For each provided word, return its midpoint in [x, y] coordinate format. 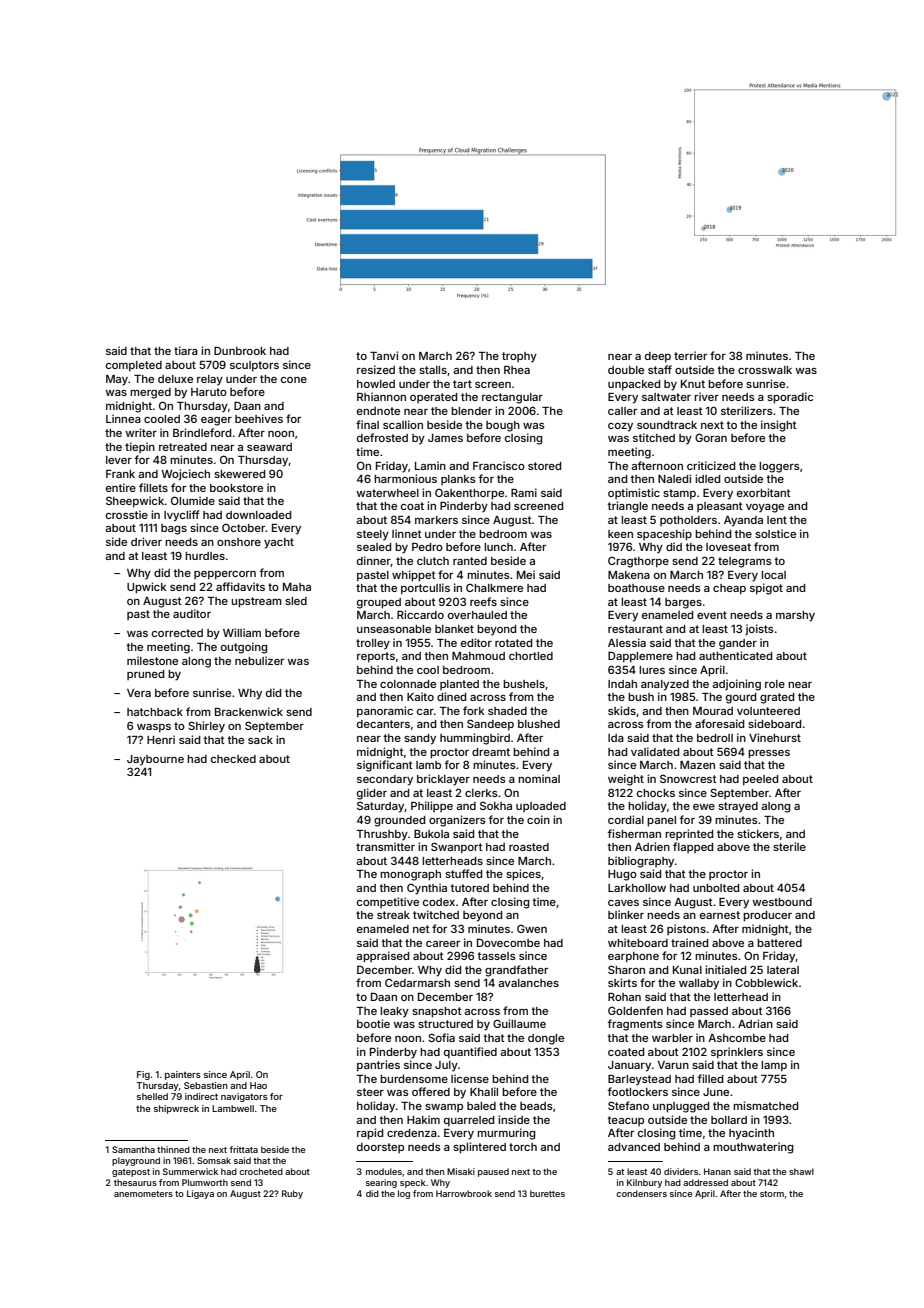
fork [474, 710]
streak [393, 915]
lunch [498, 547]
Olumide [193, 500]
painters [183, 1075]
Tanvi [384, 355]
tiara [186, 350]
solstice [775, 533]
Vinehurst [775, 737]
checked [233, 759]
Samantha [133, 1149]
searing [381, 1183]
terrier [690, 355]
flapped [693, 847]
